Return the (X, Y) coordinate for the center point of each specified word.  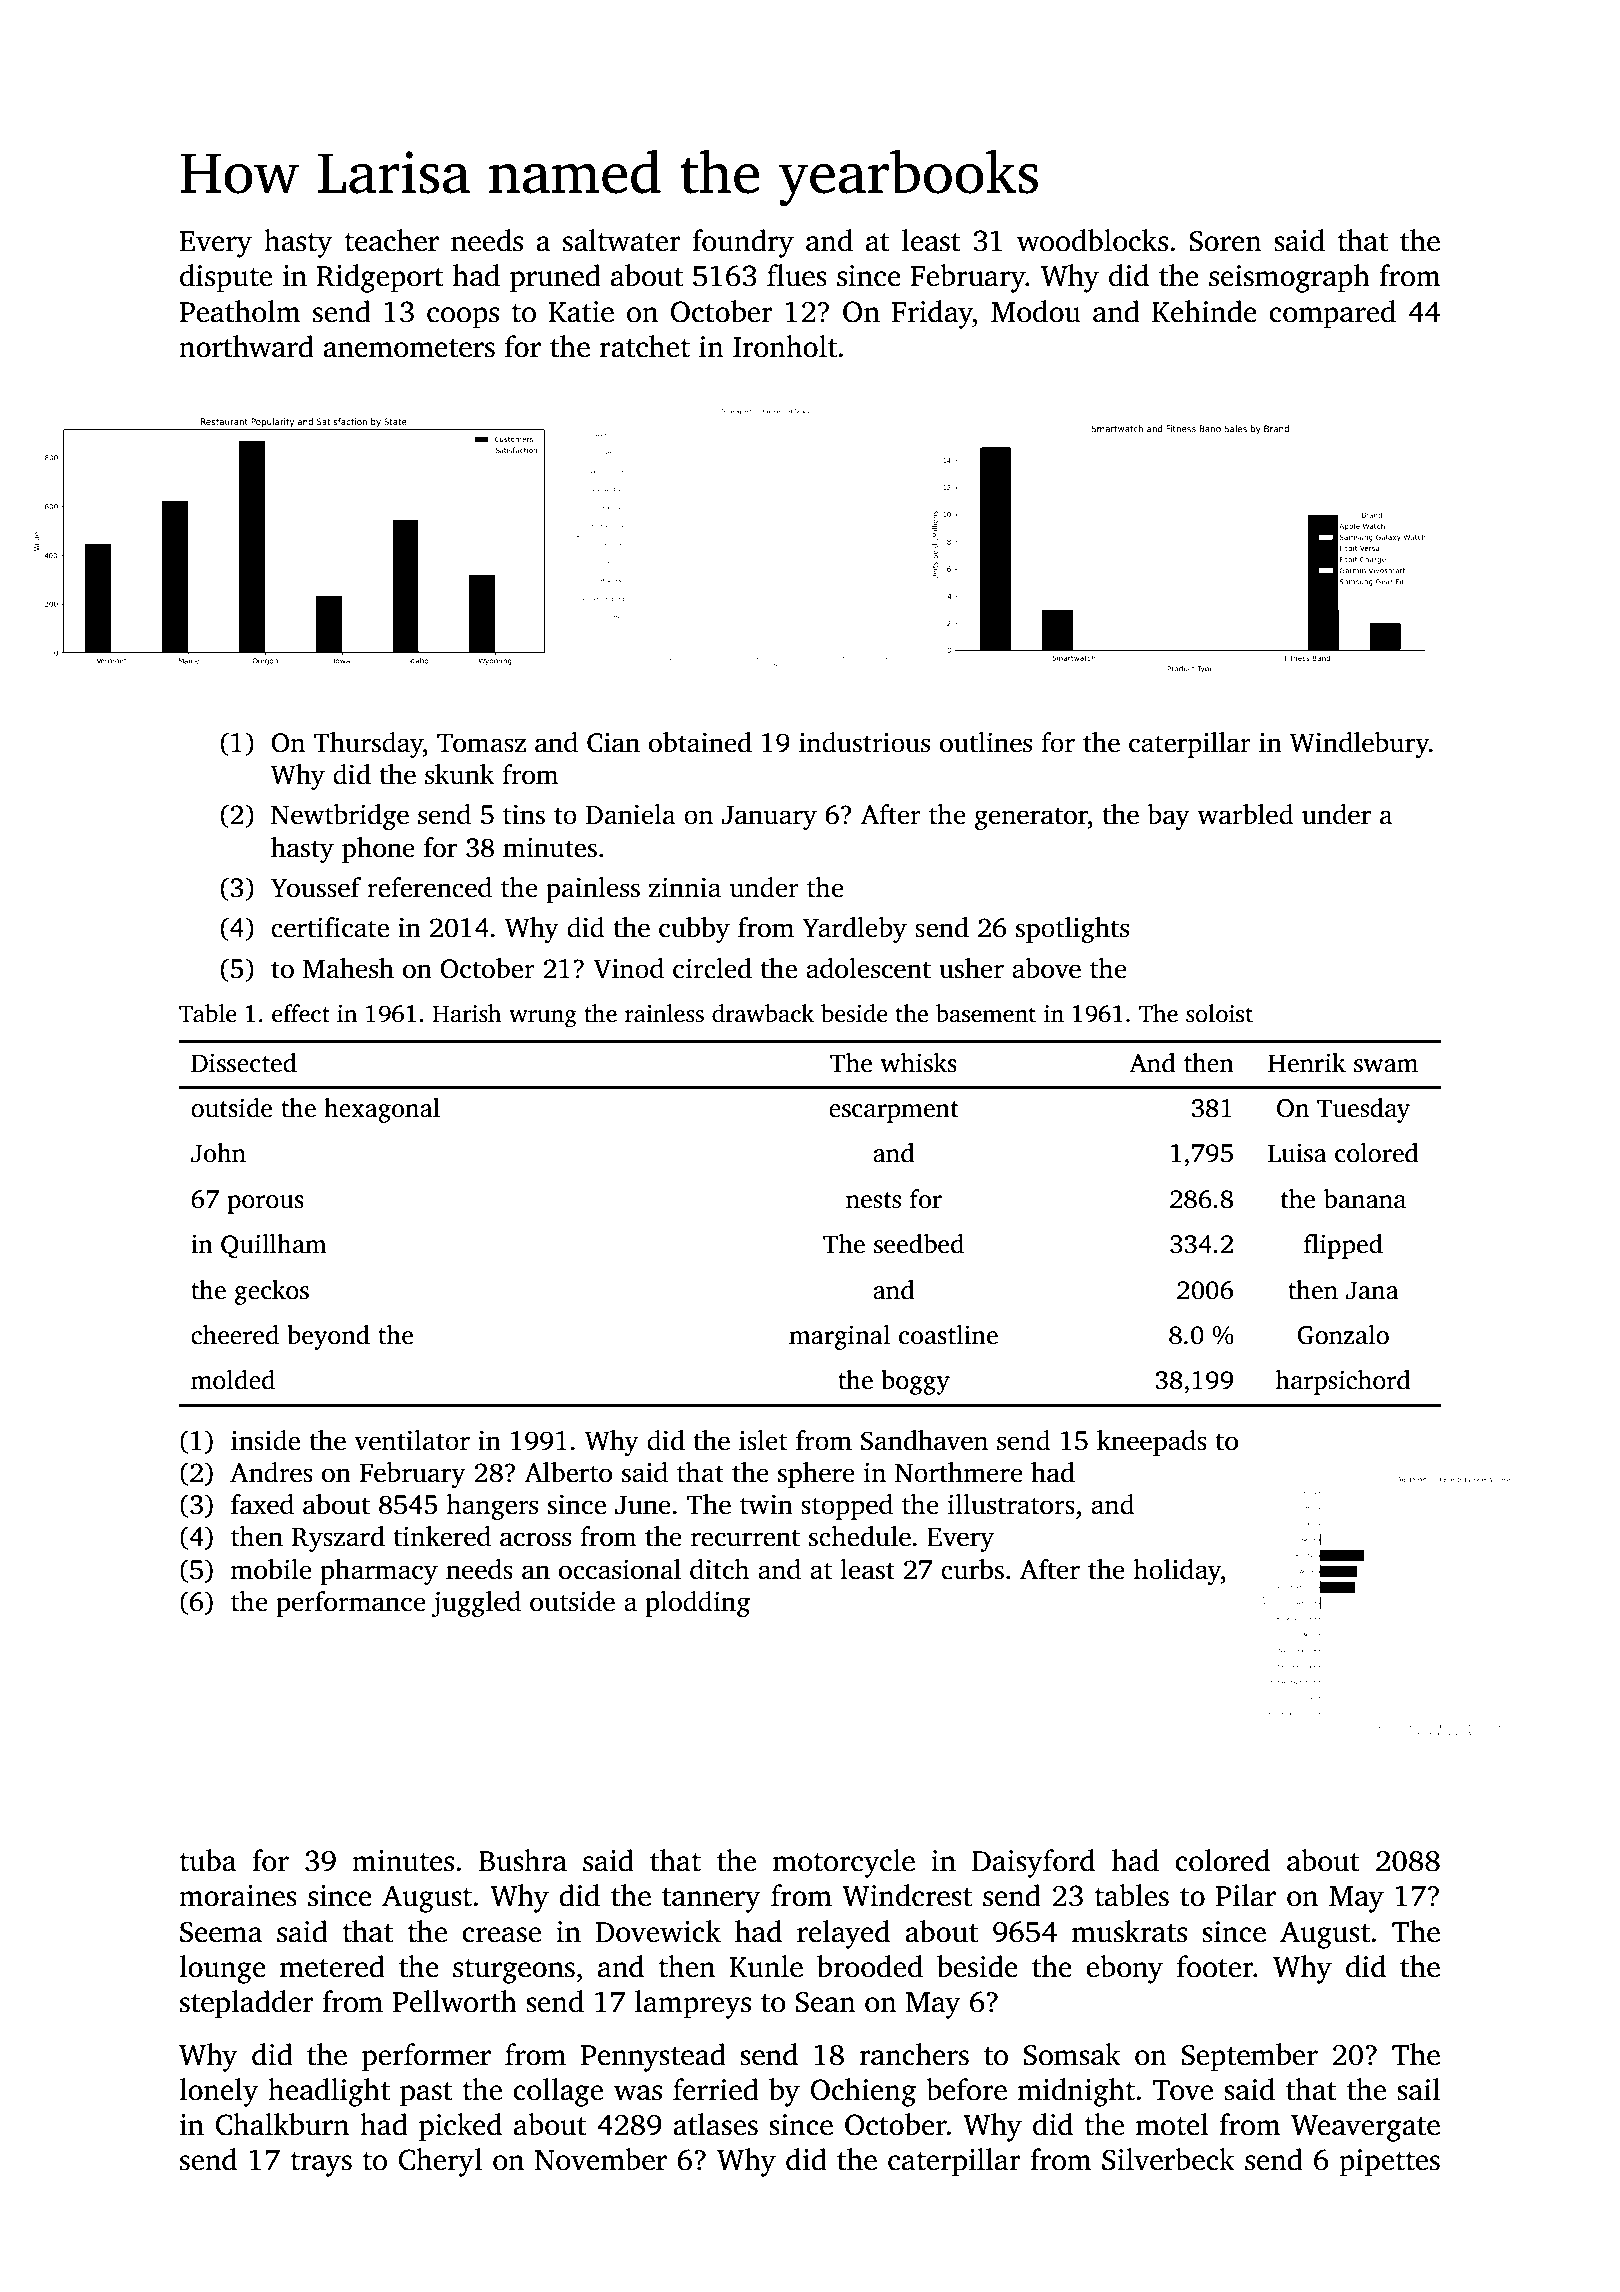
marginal (839, 1337)
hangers (492, 1507)
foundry (743, 243)
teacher (391, 240)
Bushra (523, 1860)
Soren (1225, 241)
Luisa (1297, 1153)
